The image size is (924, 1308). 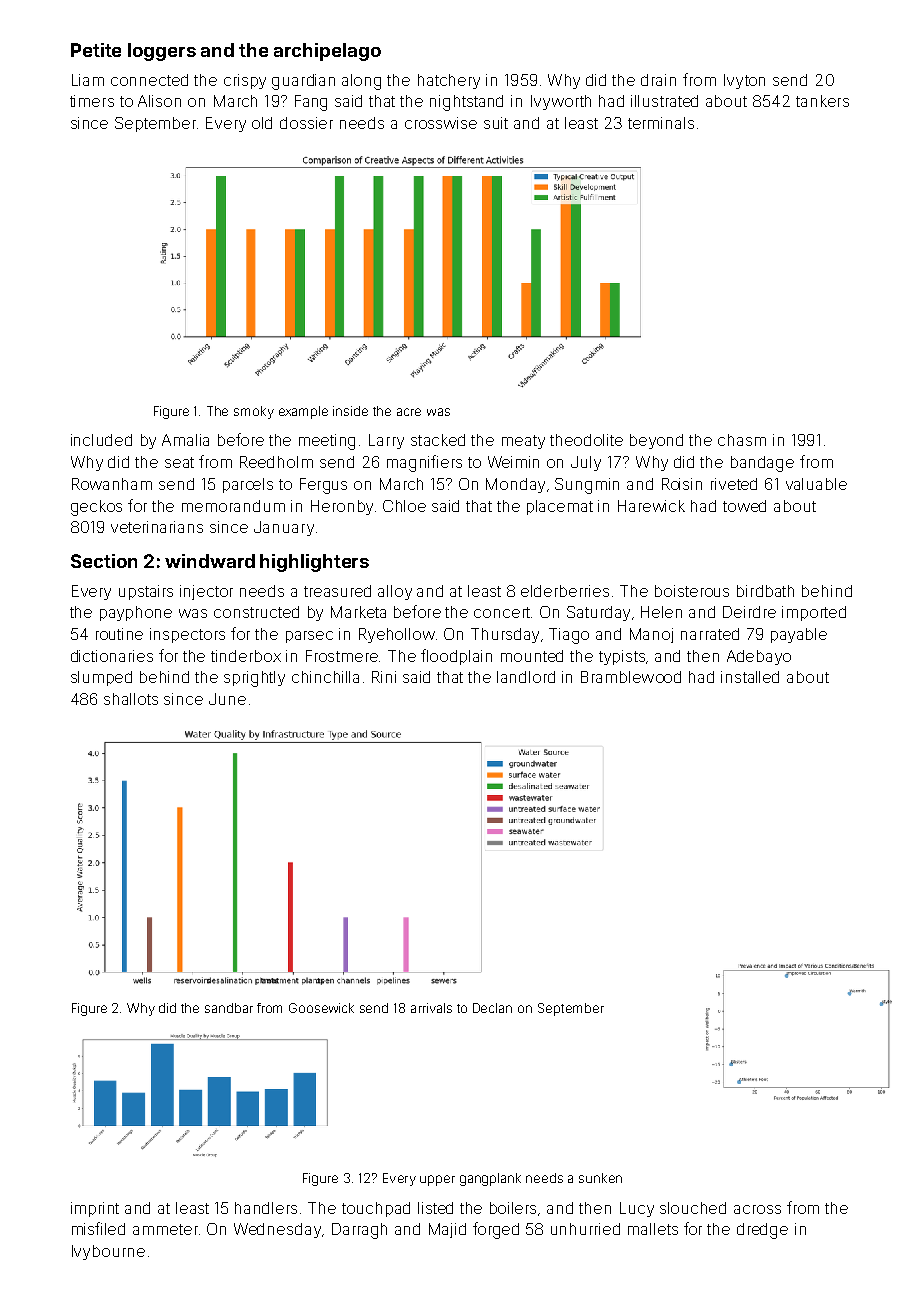 I want to click on slouched, so click(x=693, y=1208).
